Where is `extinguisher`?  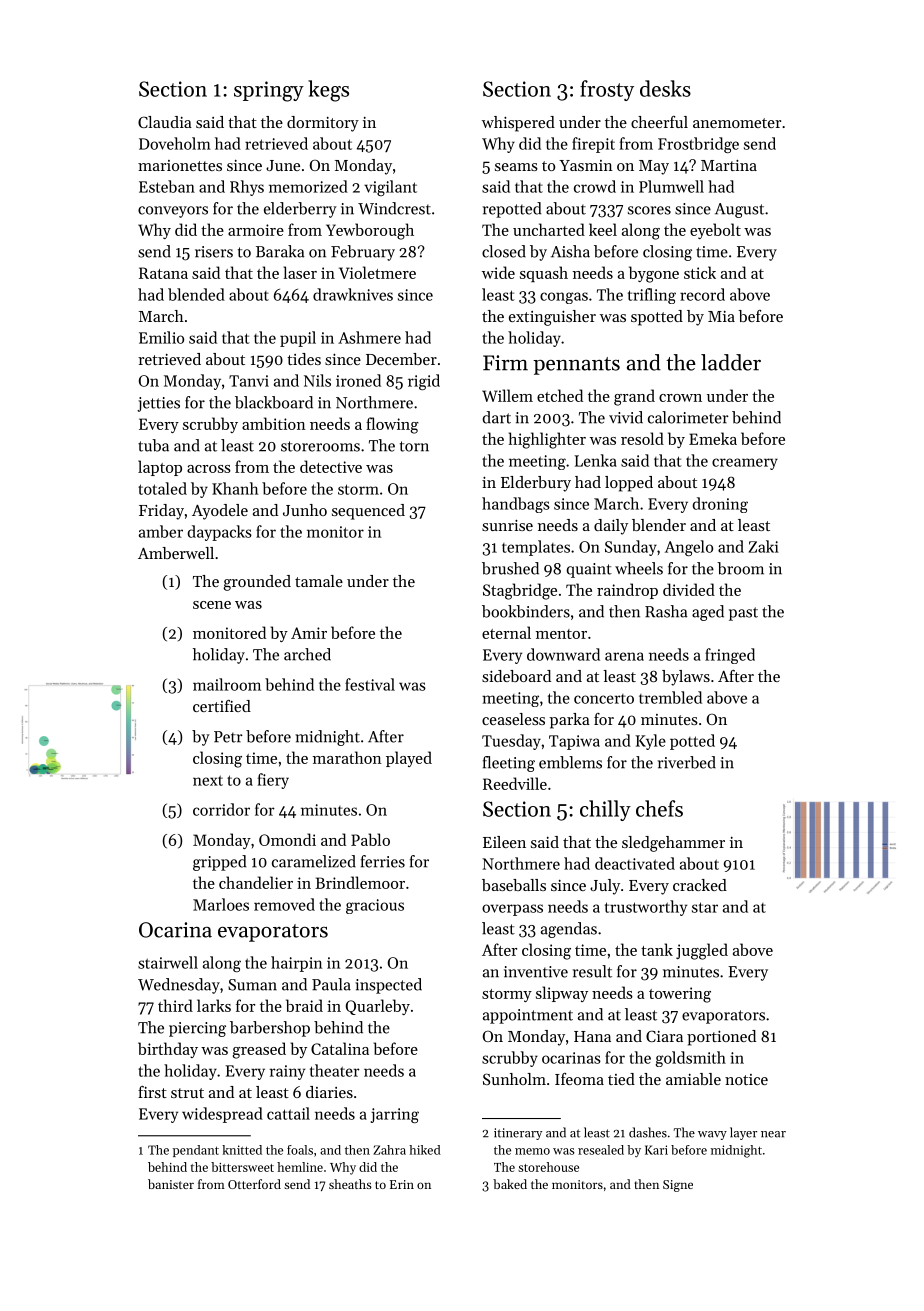
extinguisher is located at coordinates (552, 318).
